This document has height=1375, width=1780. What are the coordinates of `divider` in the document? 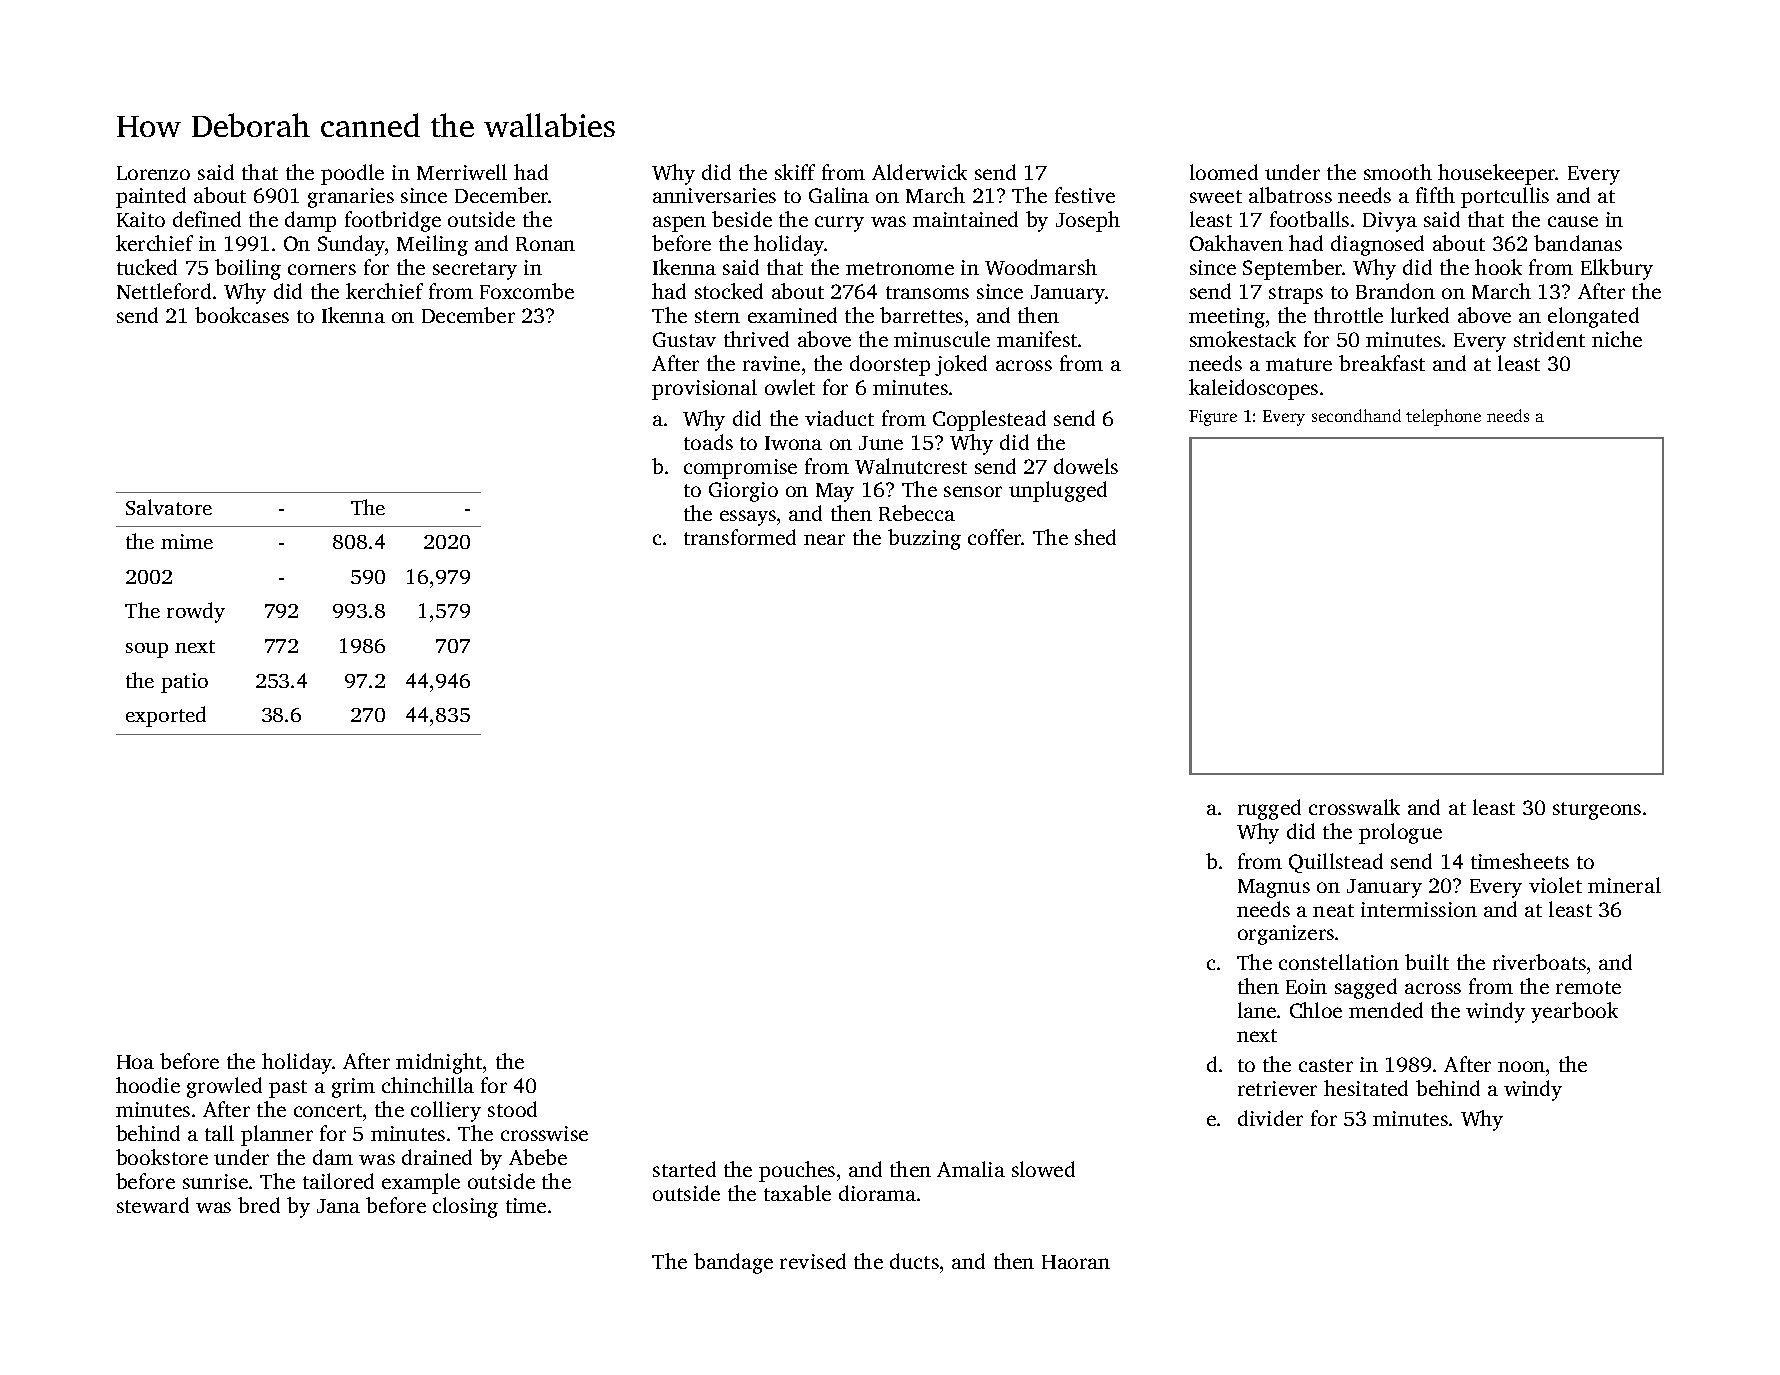 It's located at (1270, 1118).
